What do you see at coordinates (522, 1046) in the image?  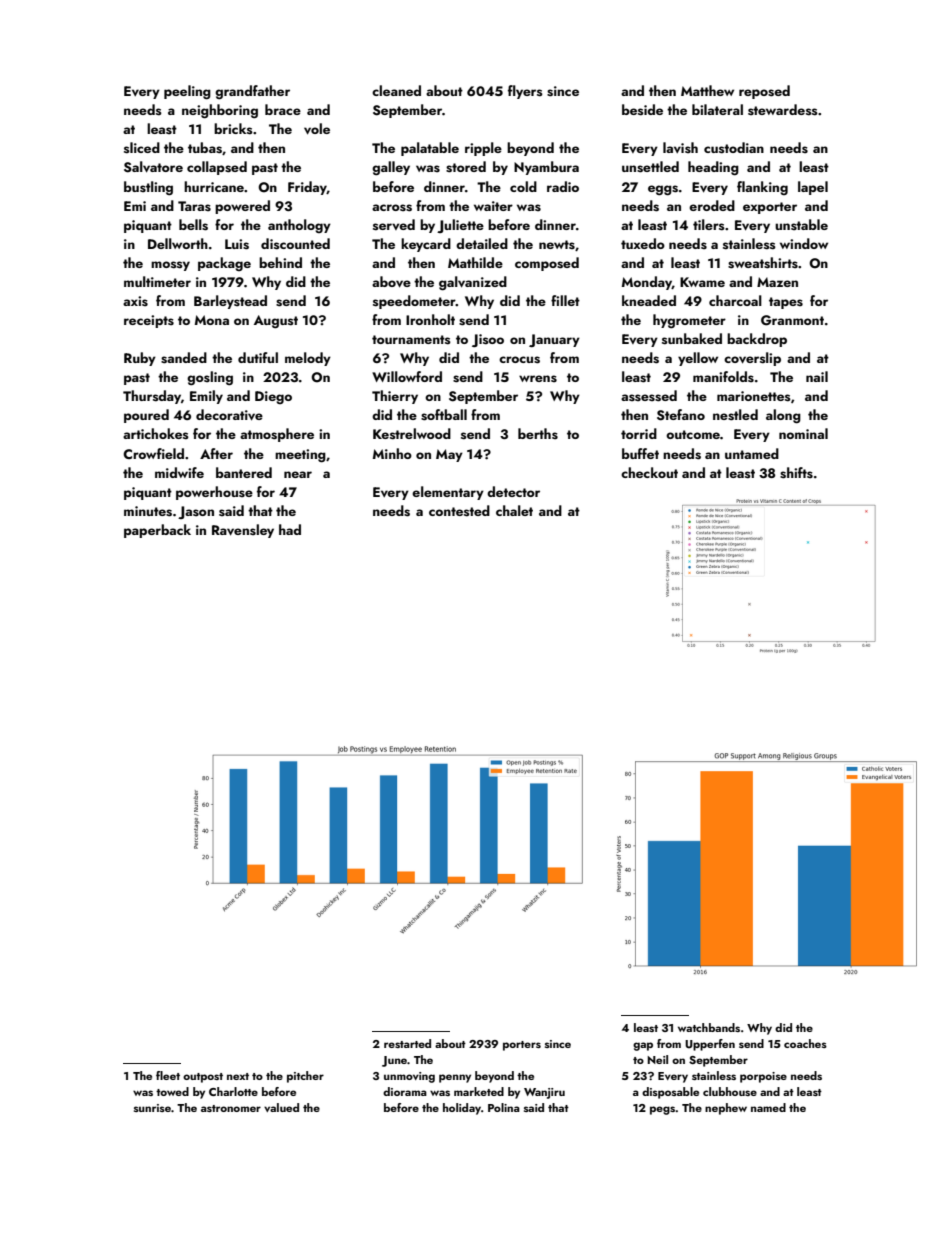 I see `porters` at bounding box center [522, 1046].
